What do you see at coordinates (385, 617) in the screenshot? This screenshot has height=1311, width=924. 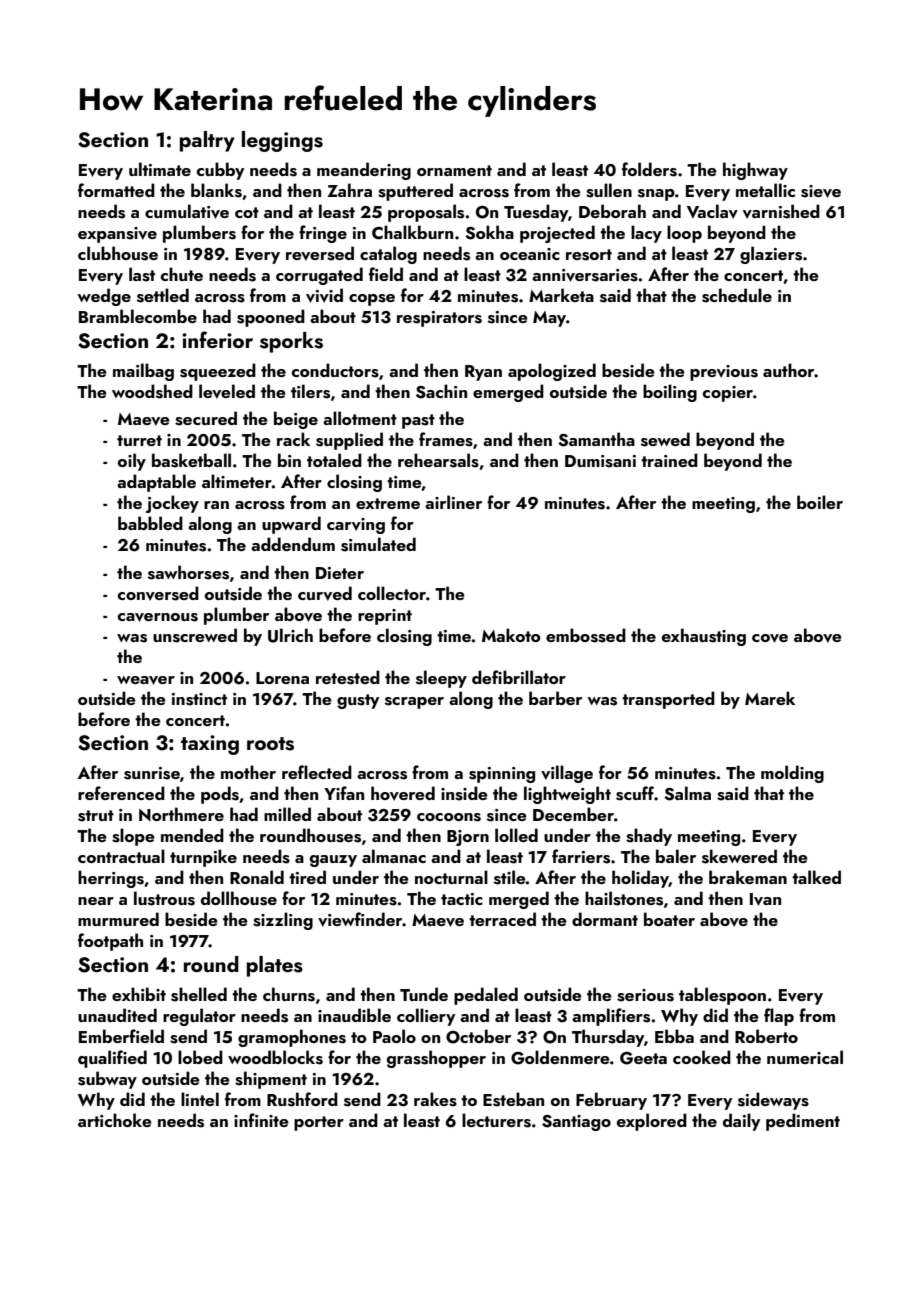 I see `reprint` at bounding box center [385, 617].
